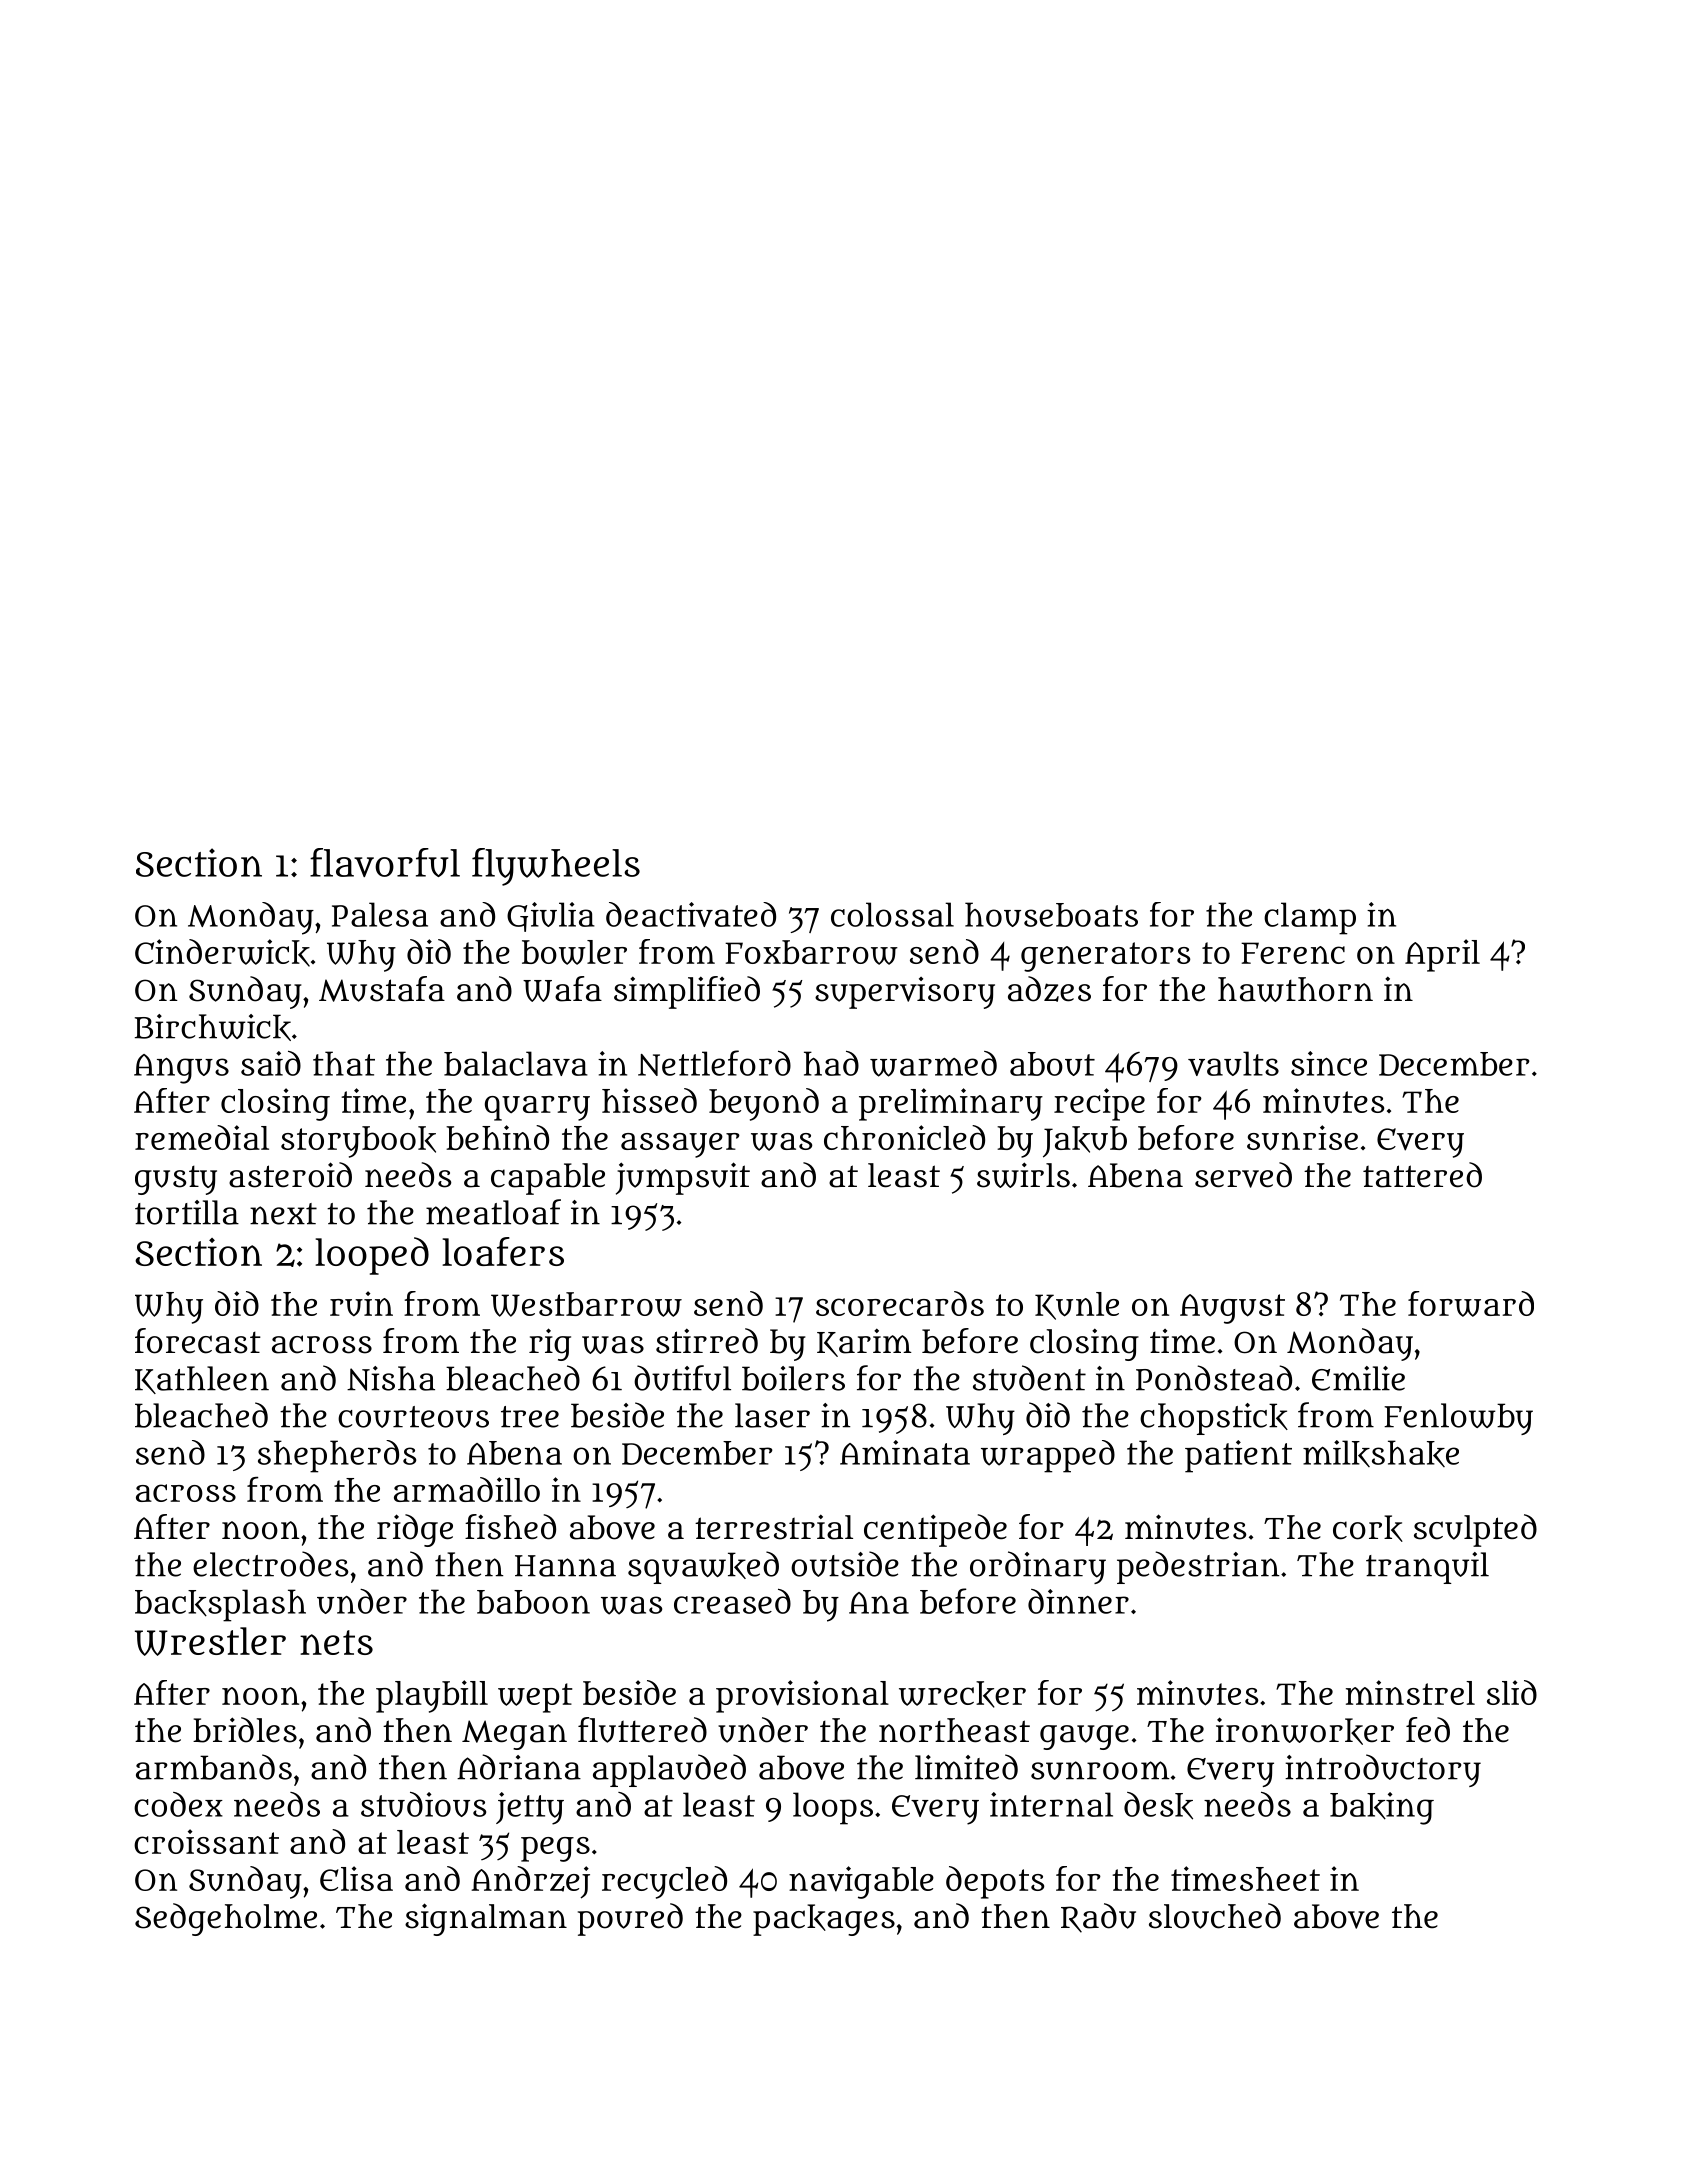 The height and width of the page is (2178, 1683). Describe the element at coordinates (385, 862) in the page. I see `flavorful` at that location.
